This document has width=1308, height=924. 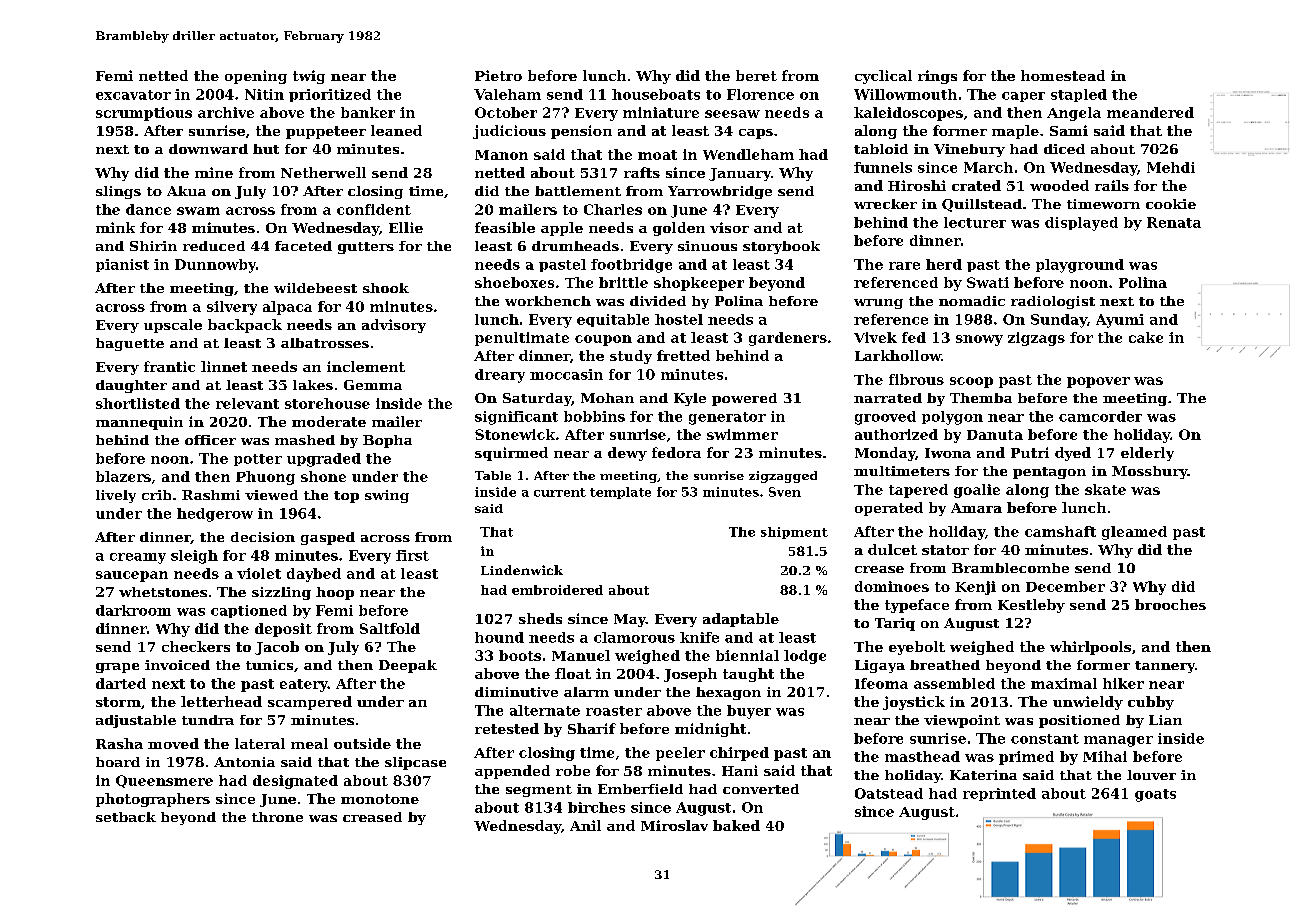 I want to click on Pietro, so click(x=498, y=75).
